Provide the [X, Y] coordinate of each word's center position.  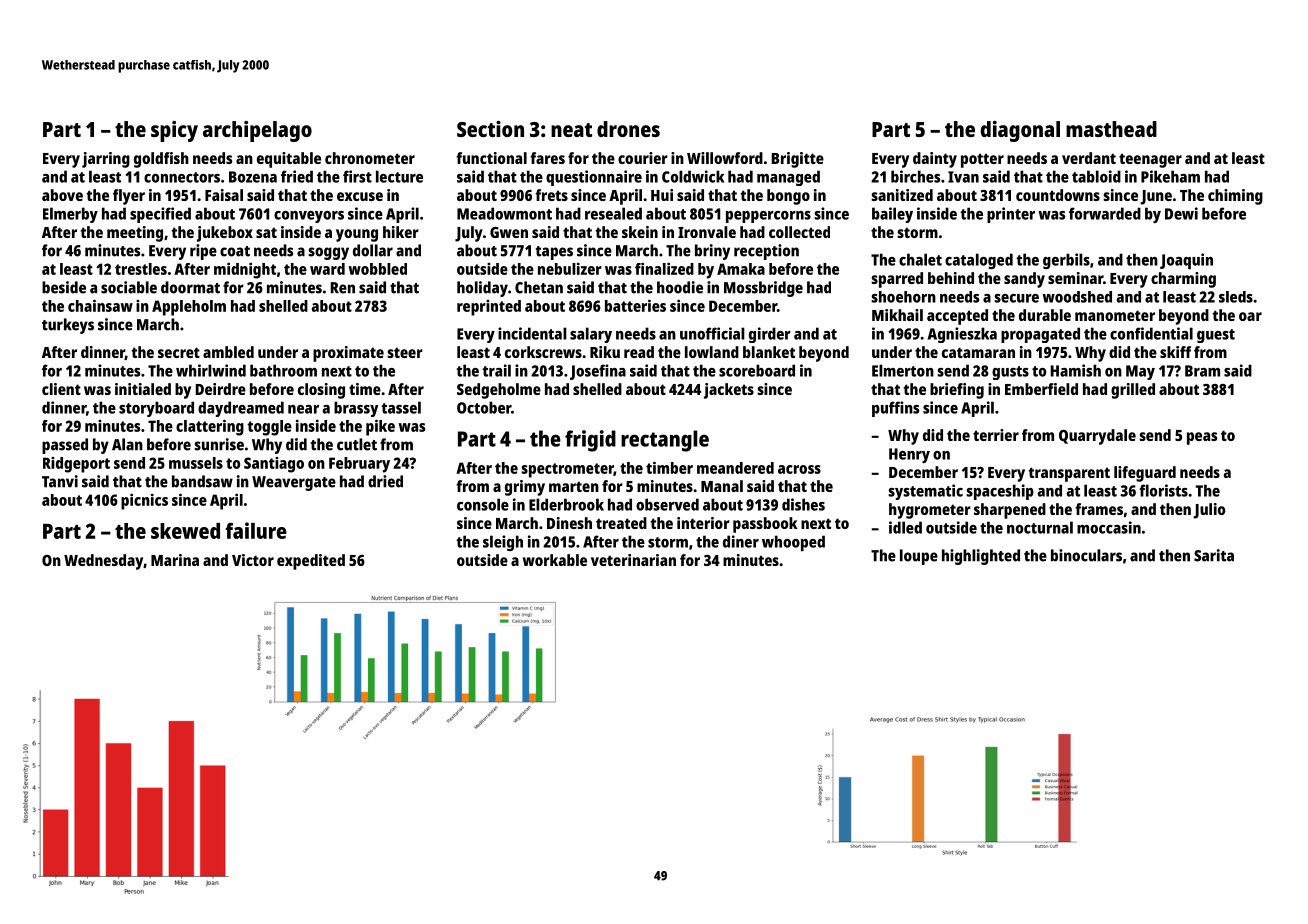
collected [799, 232]
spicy [174, 131]
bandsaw [202, 481]
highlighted [981, 557]
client [61, 389]
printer [1011, 215]
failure [256, 530]
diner [741, 541]
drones [628, 129]
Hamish [1075, 370]
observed [667, 504]
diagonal [1020, 131]
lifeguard [1145, 474]
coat [235, 251]
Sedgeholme [499, 391]
